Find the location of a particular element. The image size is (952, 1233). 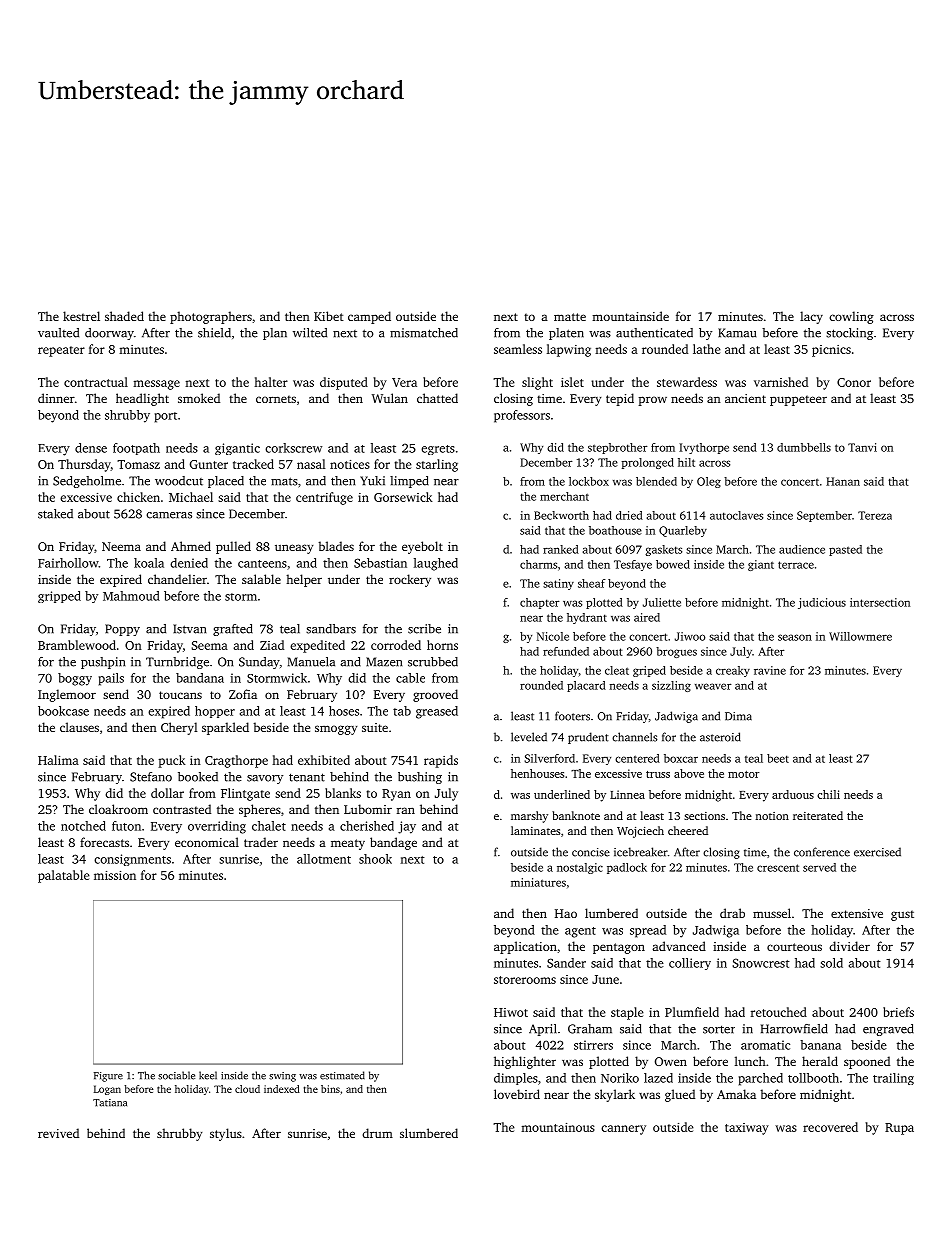

exercised is located at coordinates (877, 852).
